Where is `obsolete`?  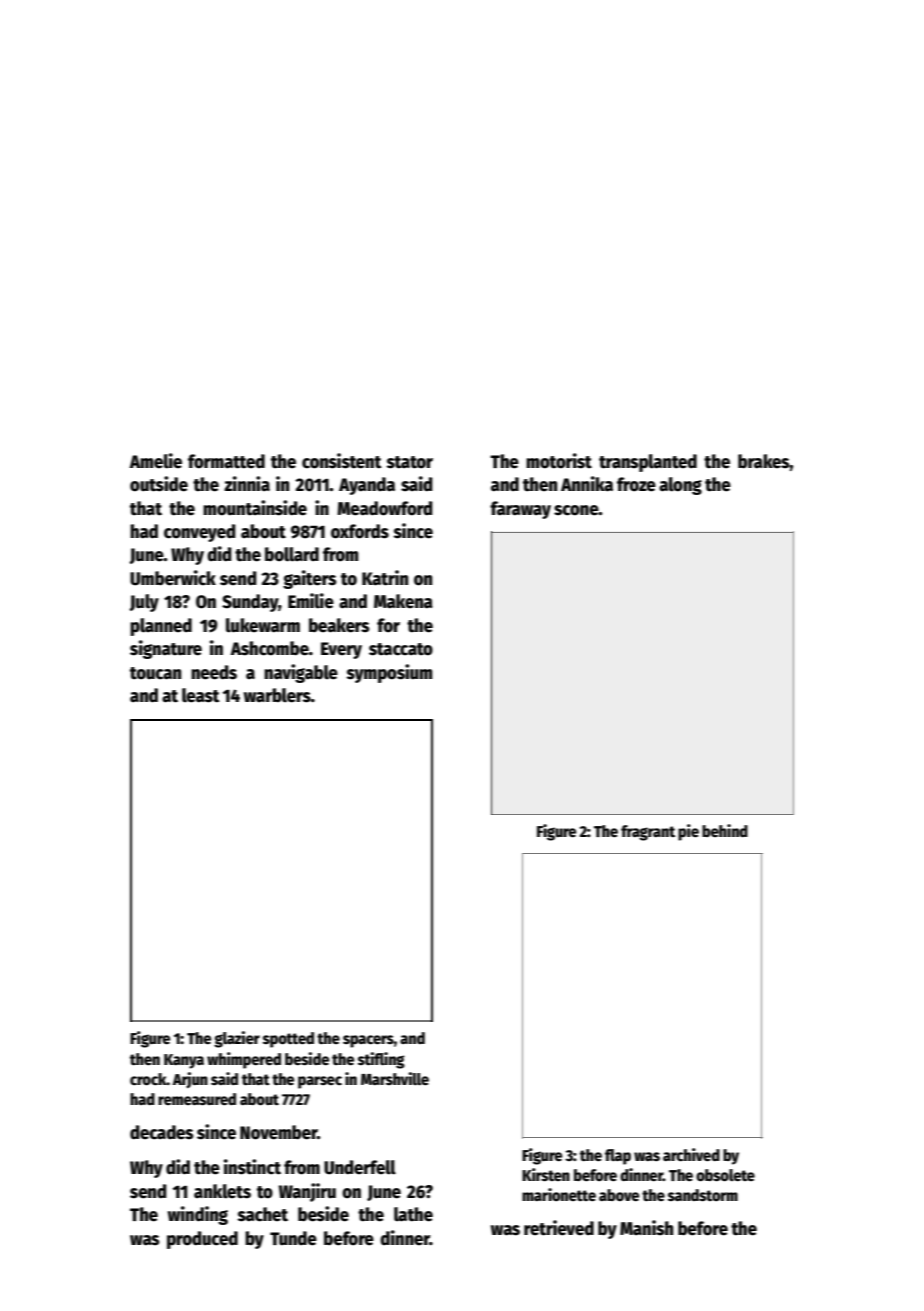
obsolete is located at coordinates (725, 1175).
